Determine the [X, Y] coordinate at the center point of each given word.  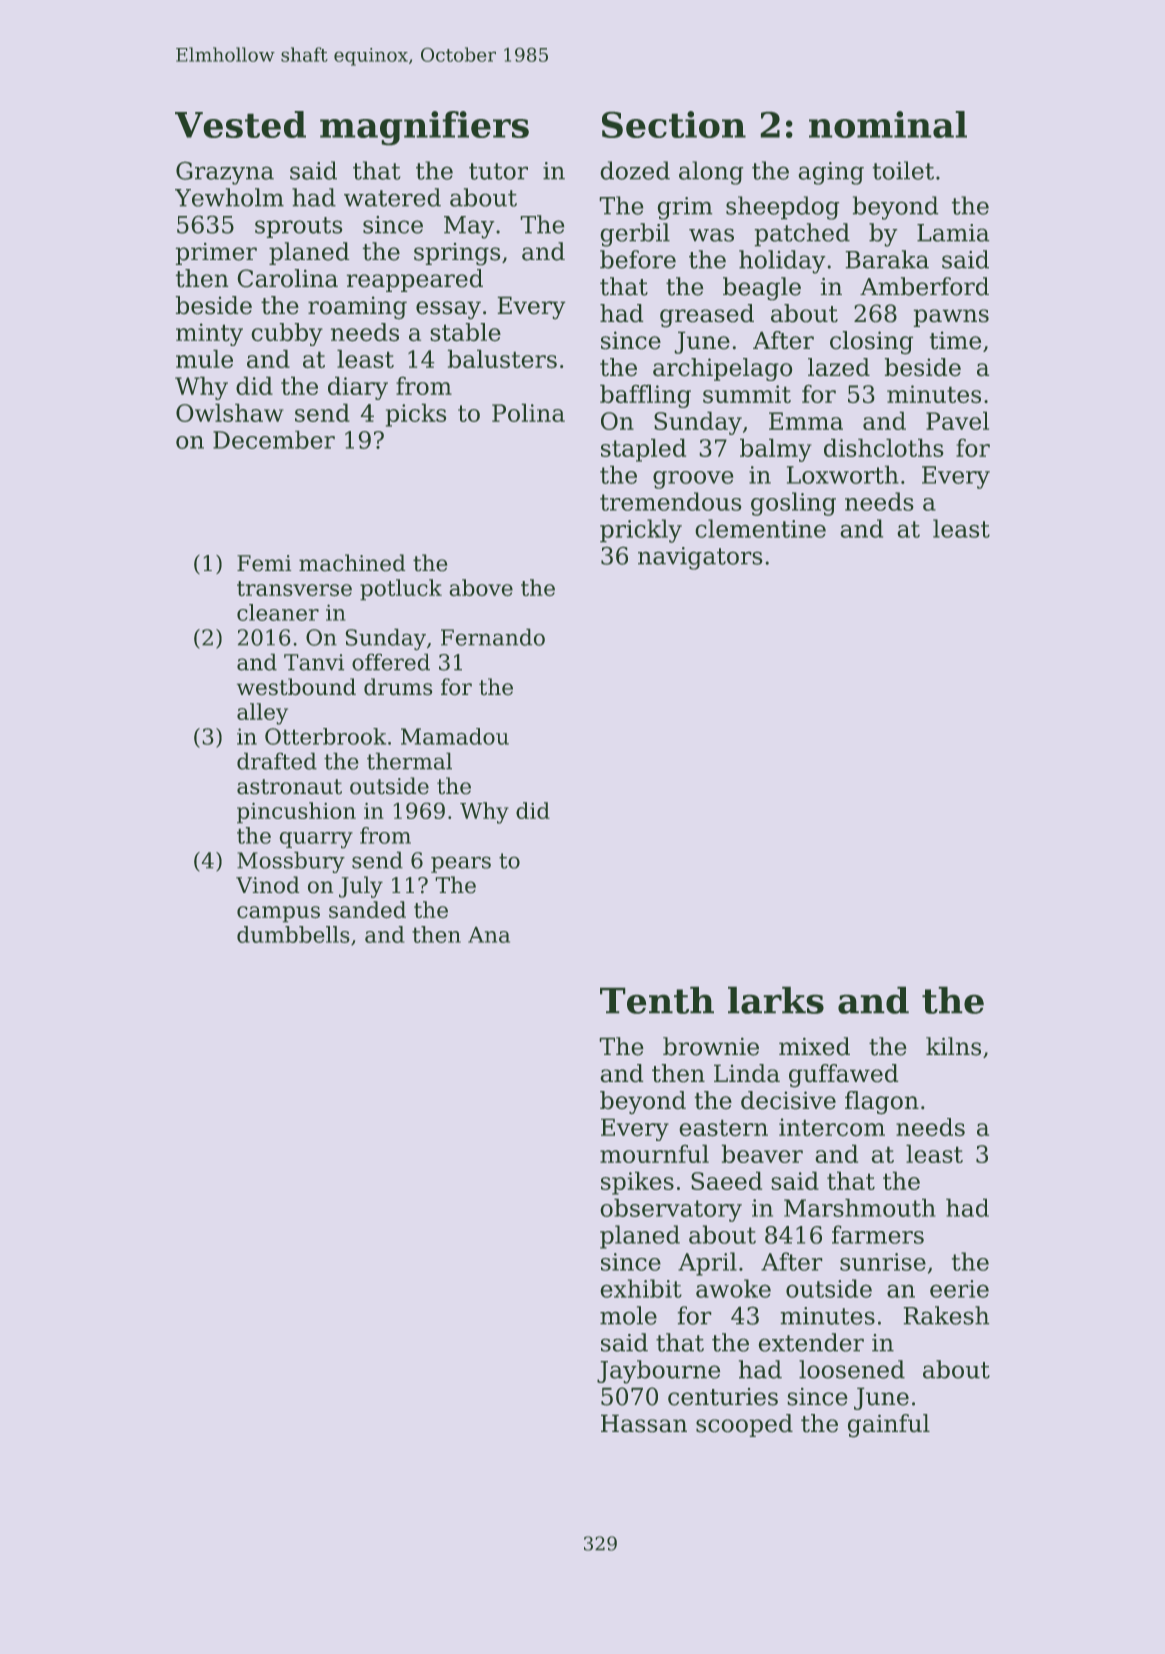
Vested [240, 124]
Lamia [953, 233]
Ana [489, 935]
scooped [744, 1425]
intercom [832, 1127]
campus [278, 914]
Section [674, 124]
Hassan [644, 1423]
